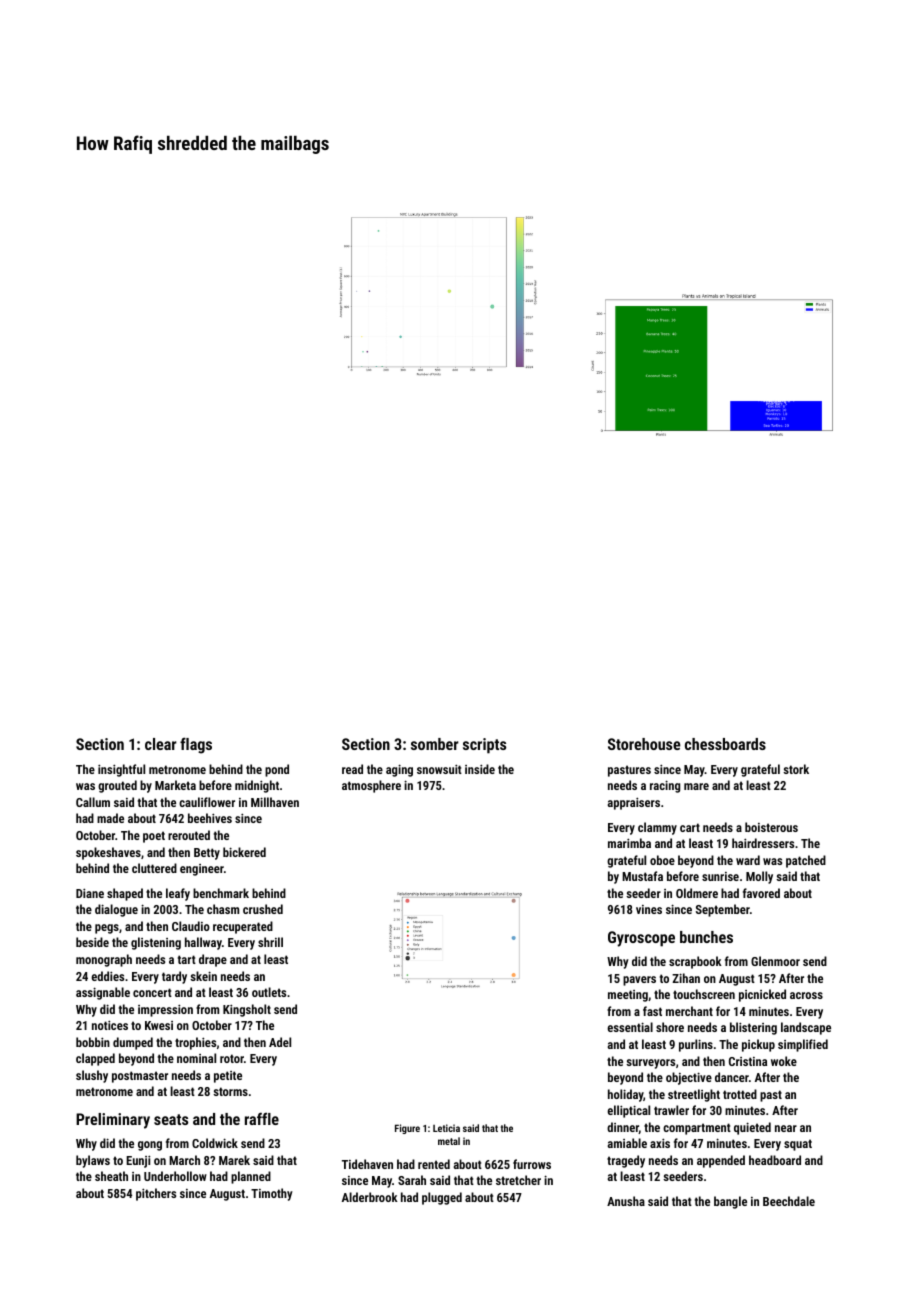 Image resolution: width=908 pixels, height=1316 pixels. What do you see at coordinates (107, 929) in the image?
I see `pegs` at bounding box center [107, 929].
